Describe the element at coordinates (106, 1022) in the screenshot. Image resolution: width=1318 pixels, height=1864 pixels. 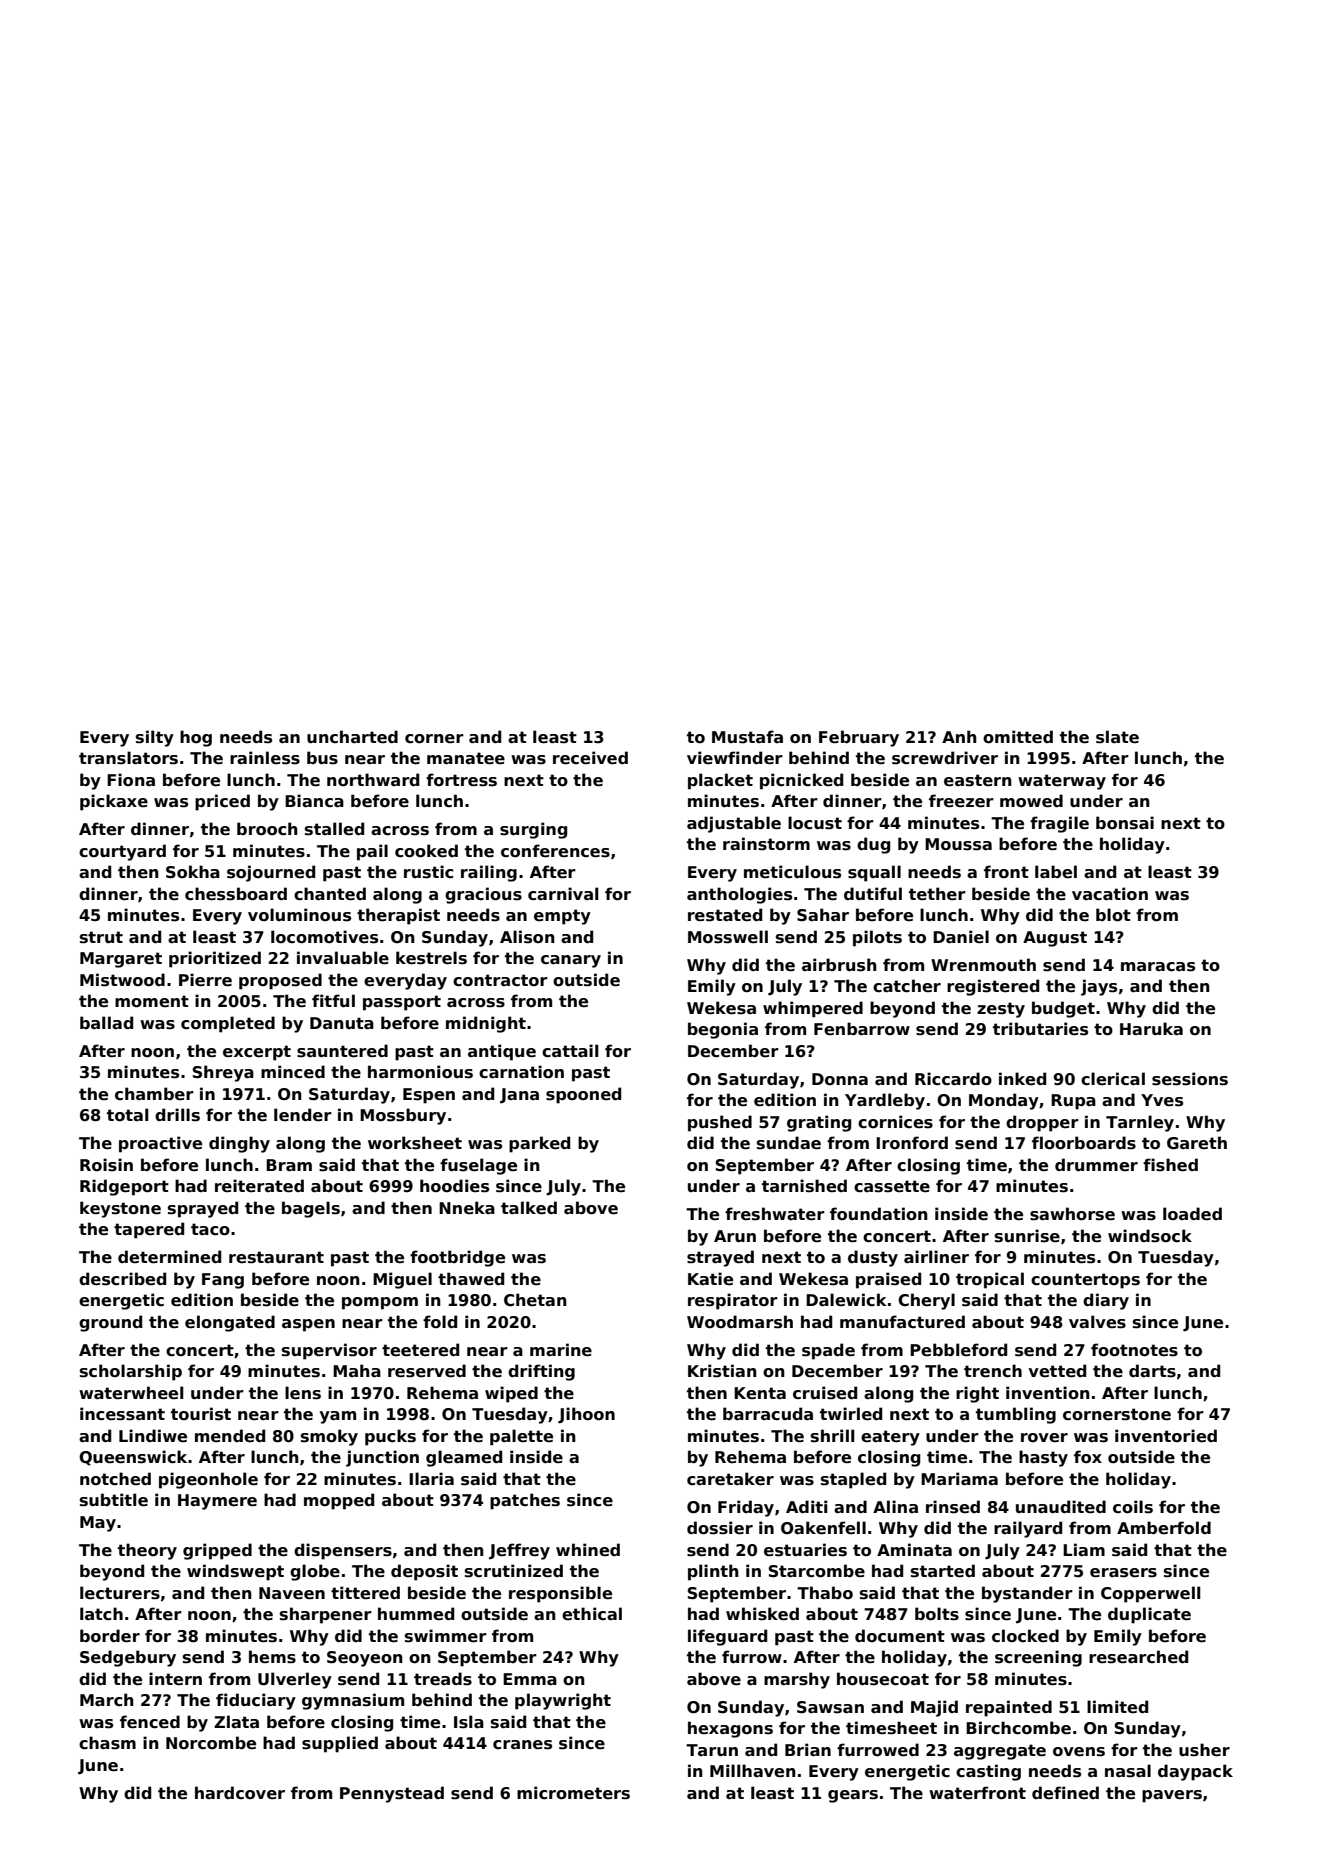
I see `ballad` at that location.
